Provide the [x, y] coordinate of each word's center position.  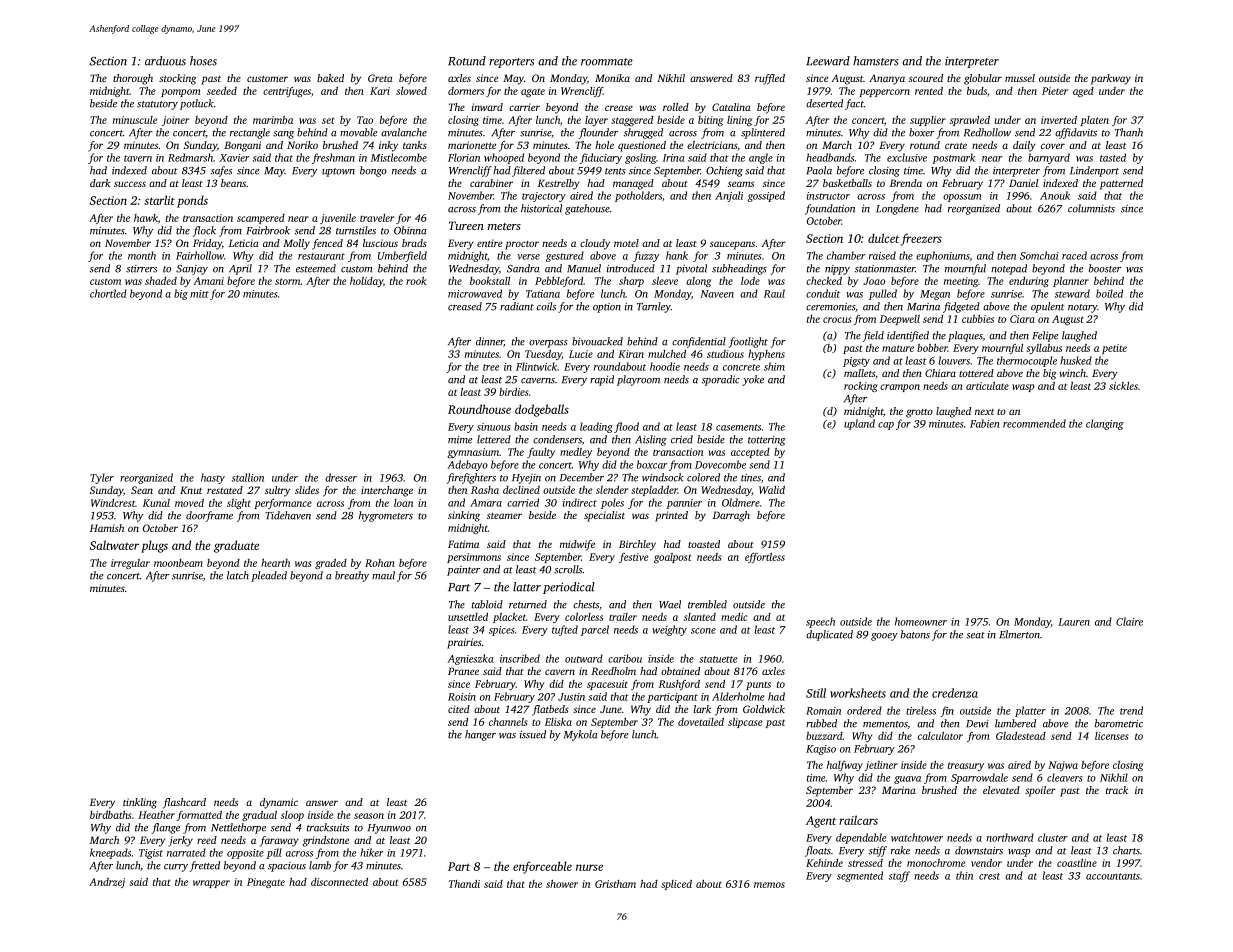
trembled [707, 604]
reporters [511, 63]
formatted [199, 816]
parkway [1111, 79]
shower [562, 884]
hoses [203, 61]
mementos [885, 724]
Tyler [102, 478]
